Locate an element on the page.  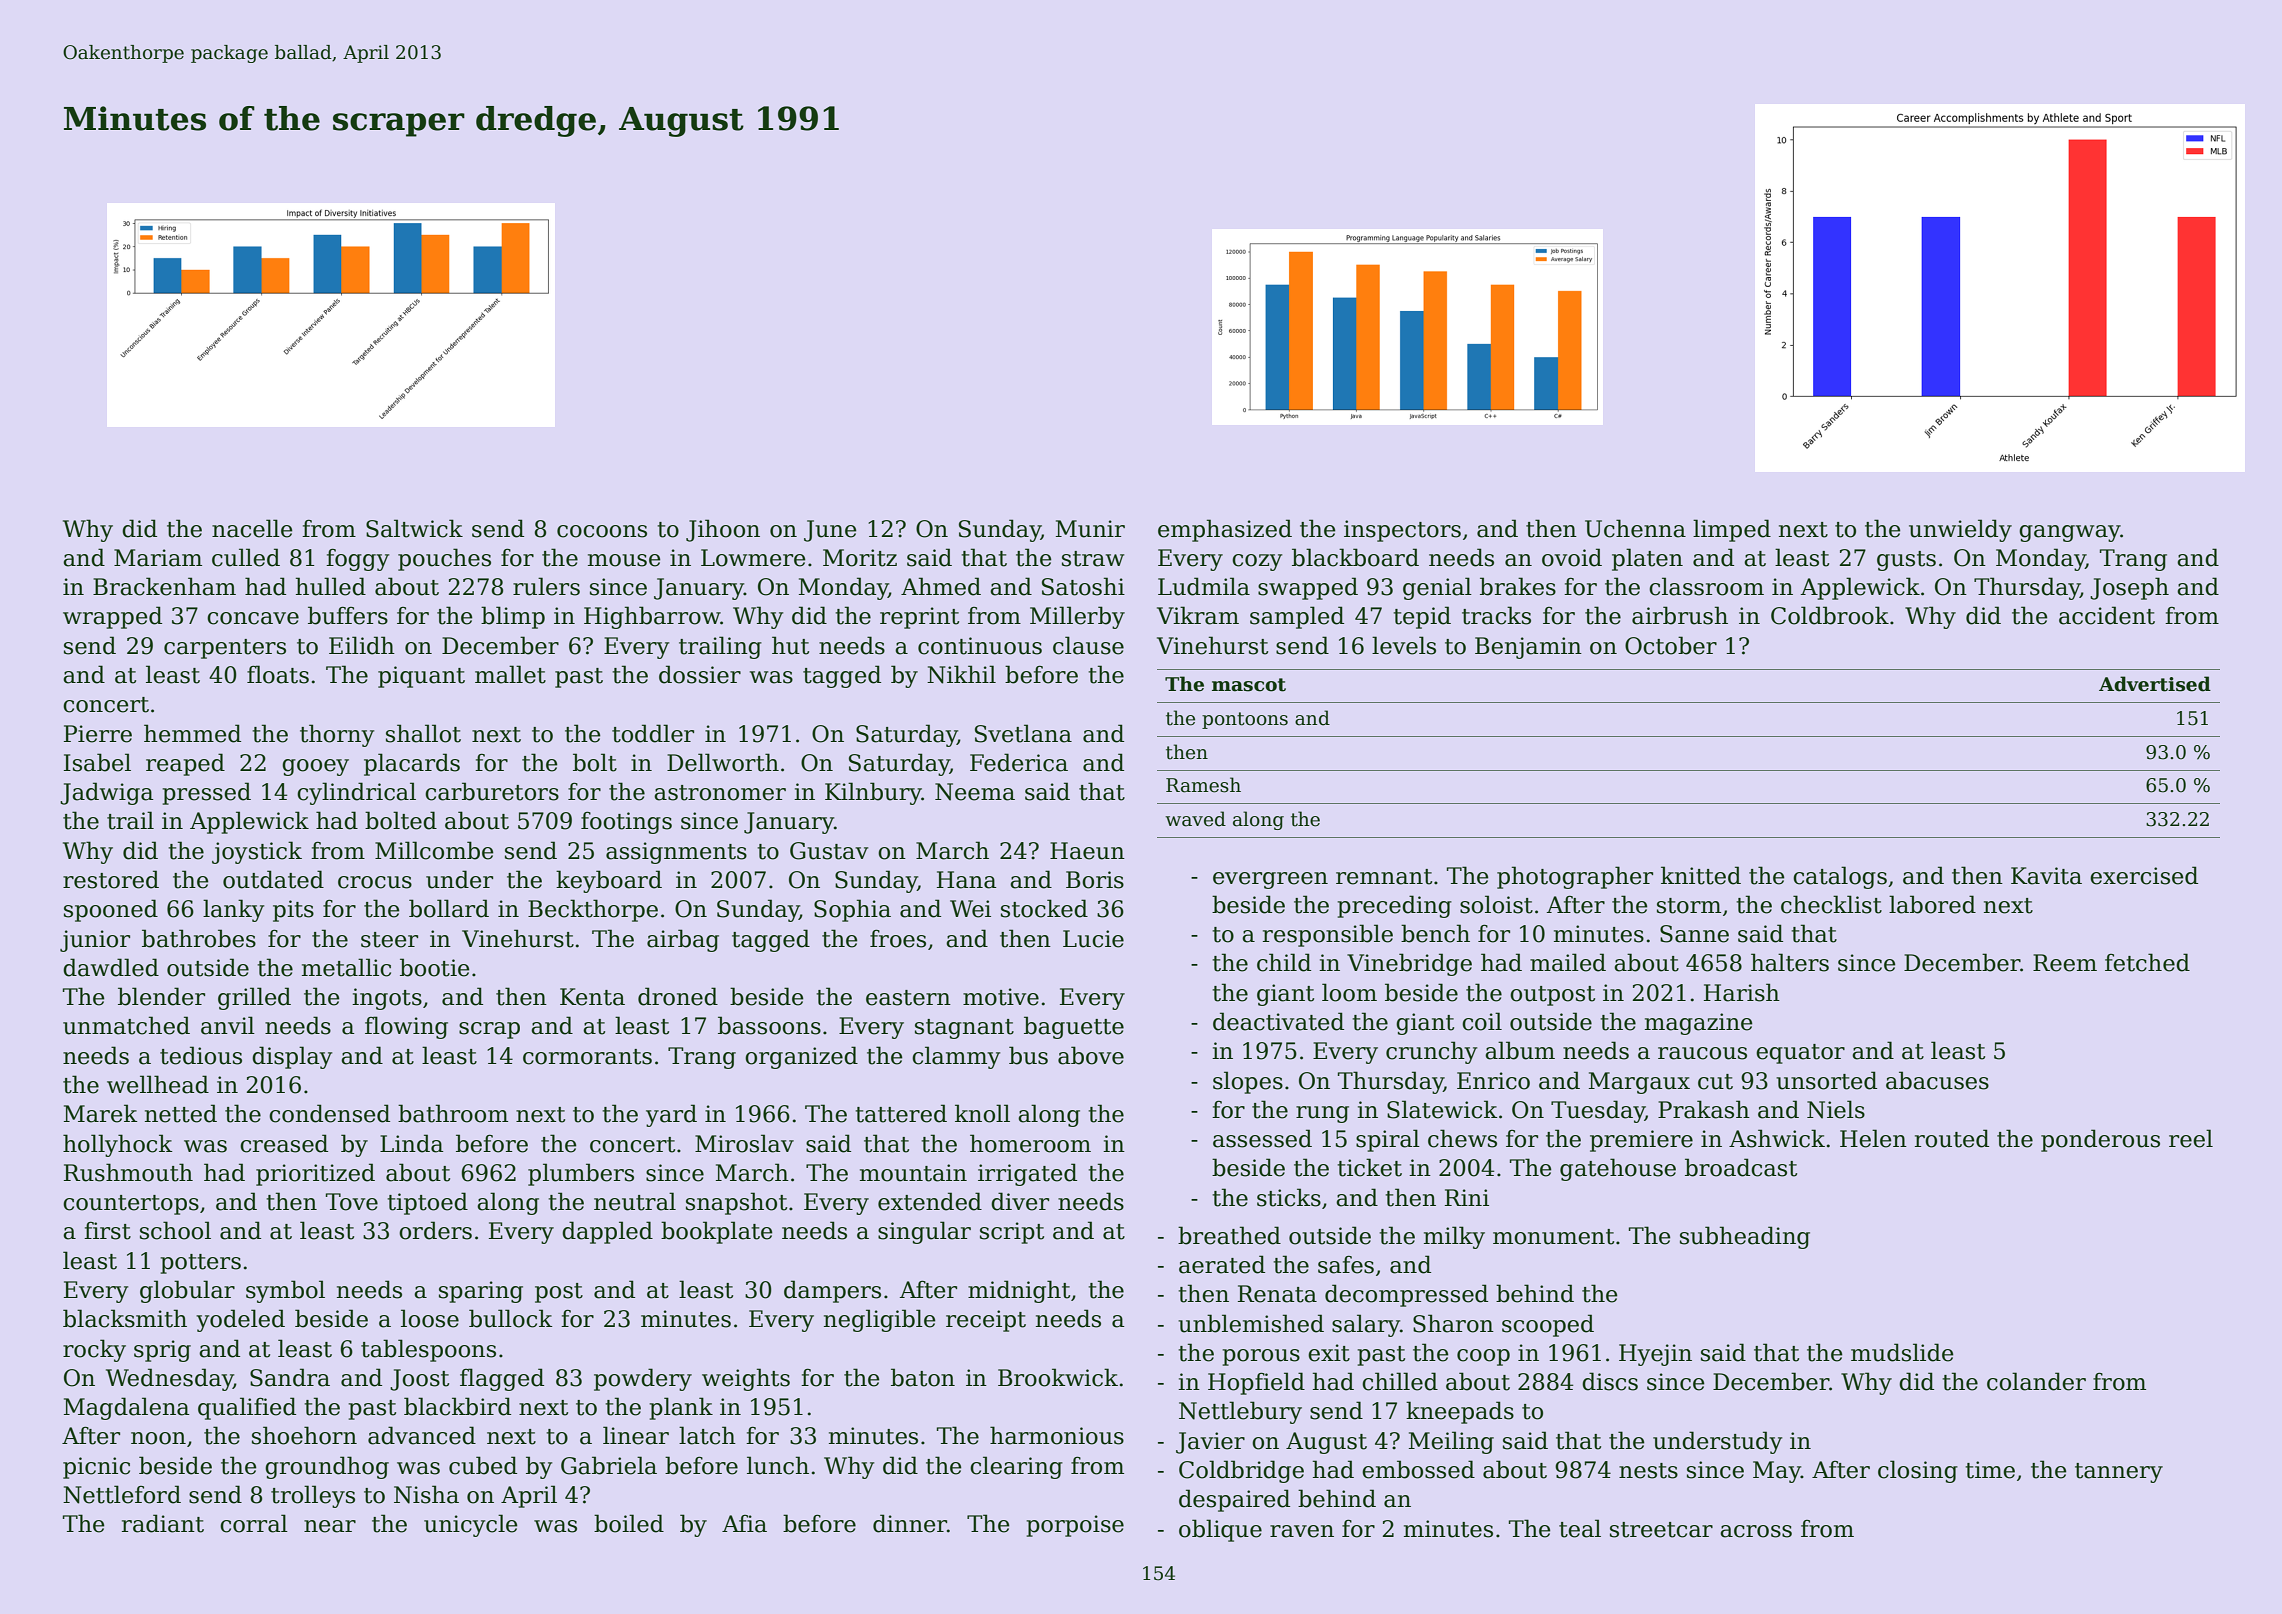
Kavita is located at coordinates (2046, 876).
